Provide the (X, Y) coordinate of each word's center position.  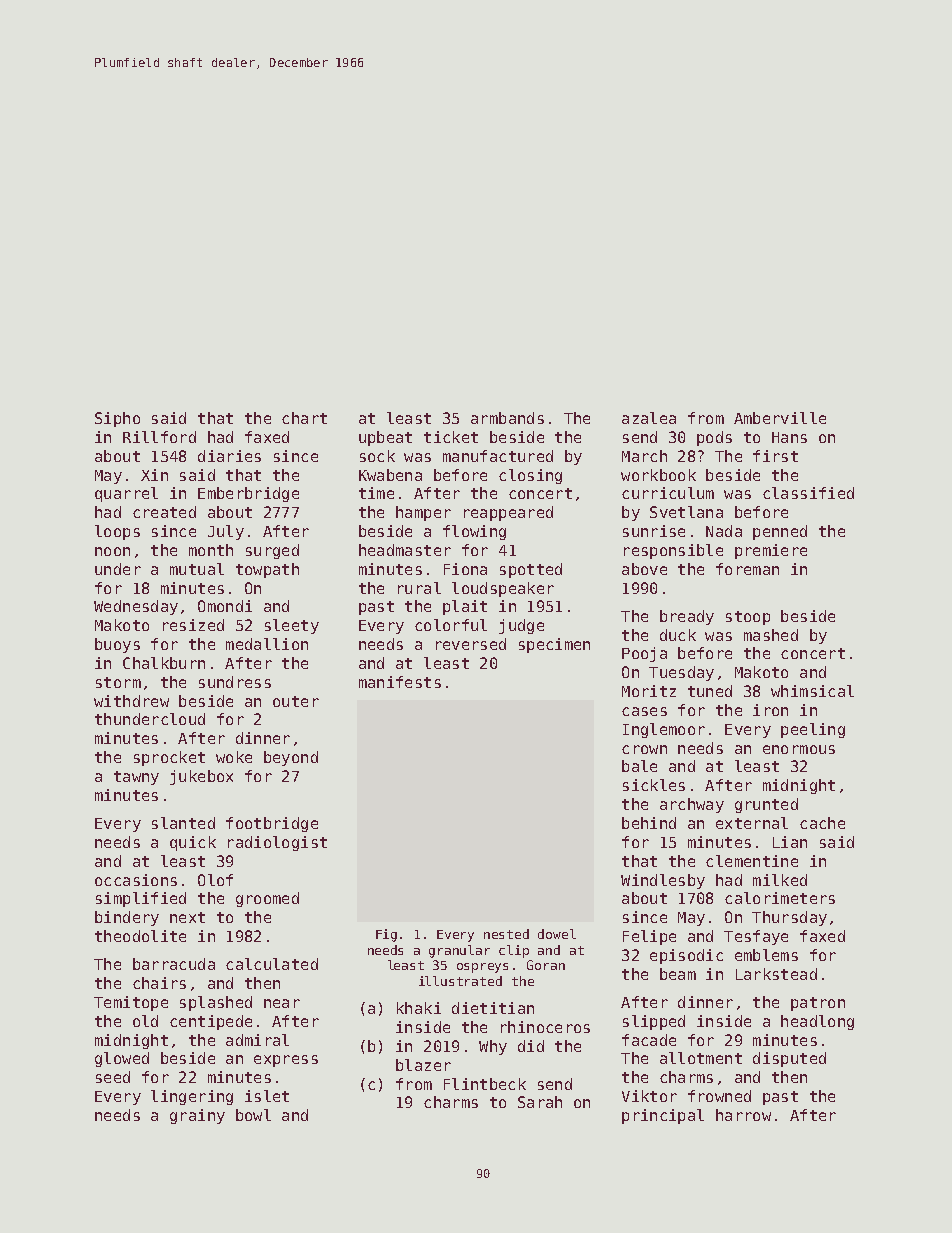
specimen (554, 645)
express (286, 1061)
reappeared (508, 513)
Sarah (540, 1102)
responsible (673, 551)
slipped (654, 1022)
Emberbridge (248, 494)
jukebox (201, 777)
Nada (724, 531)
